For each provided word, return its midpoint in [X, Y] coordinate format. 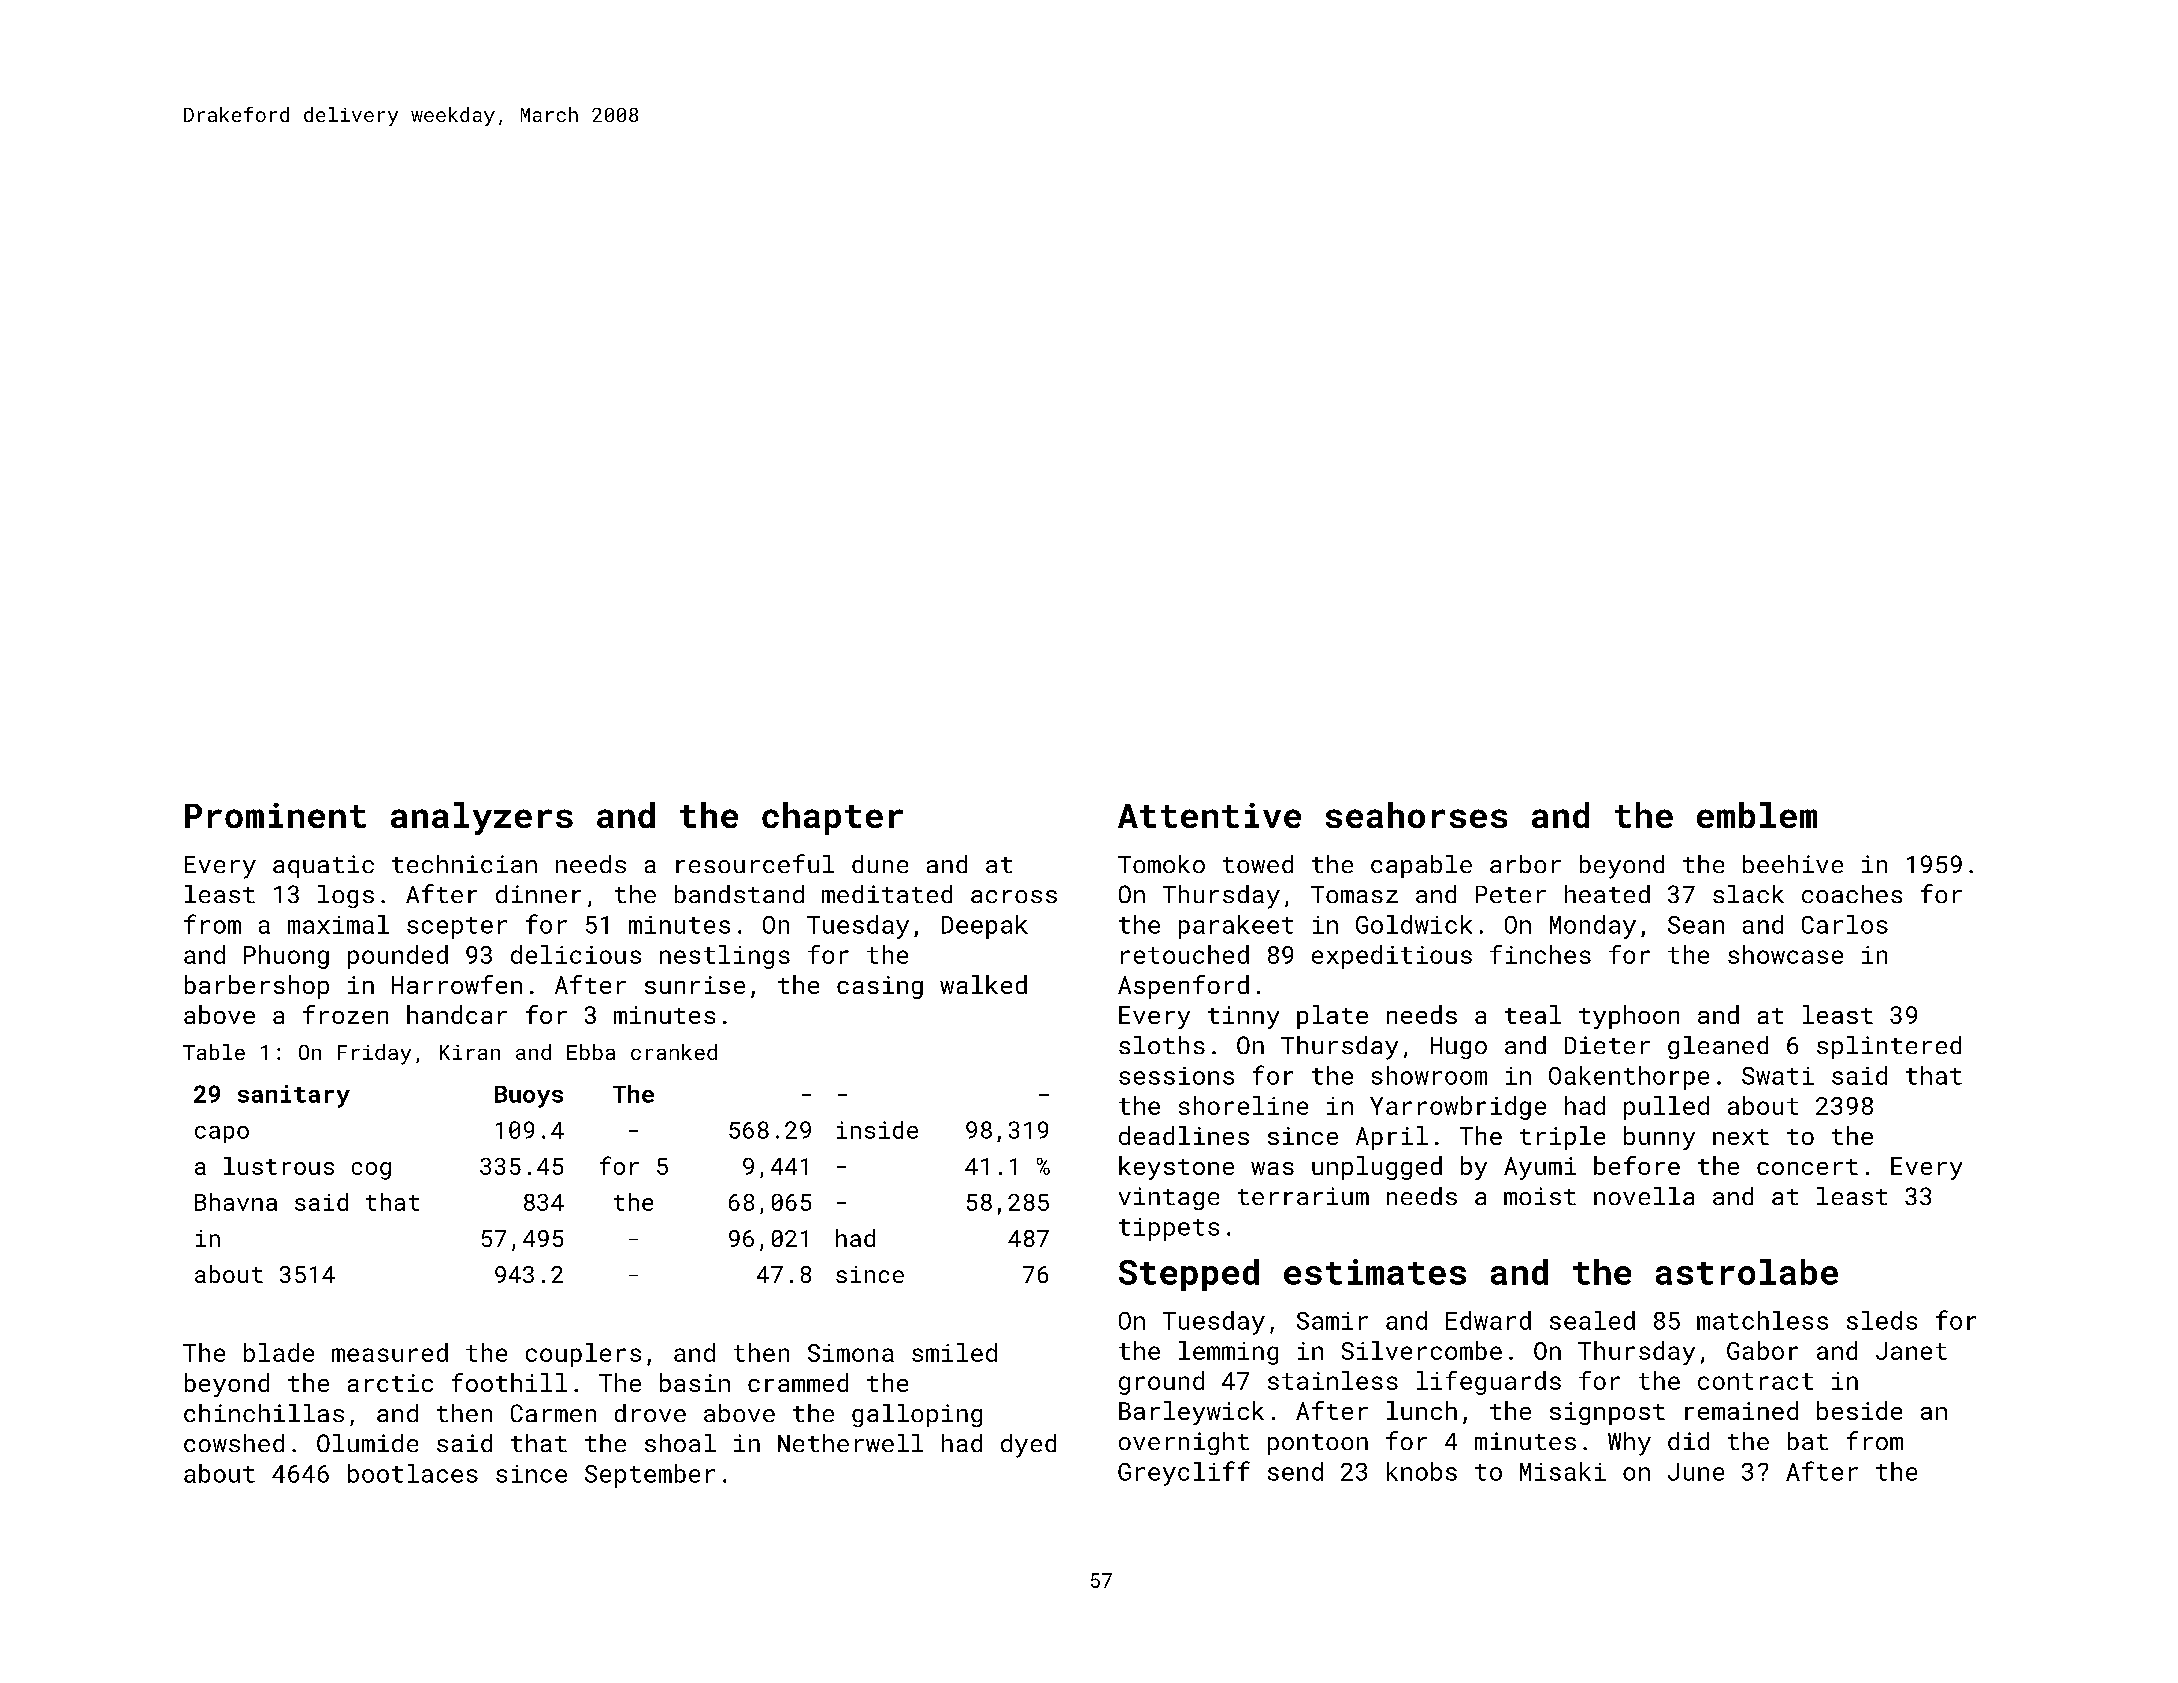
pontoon [1318, 1444]
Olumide [367, 1443]
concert [1807, 1167]
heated [1607, 894]
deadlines [1184, 1135]
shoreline [1243, 1105]
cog [371, 1171]
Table [214, 1052]
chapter [832, 818]
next [1741, 1137]
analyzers [482, 818]
